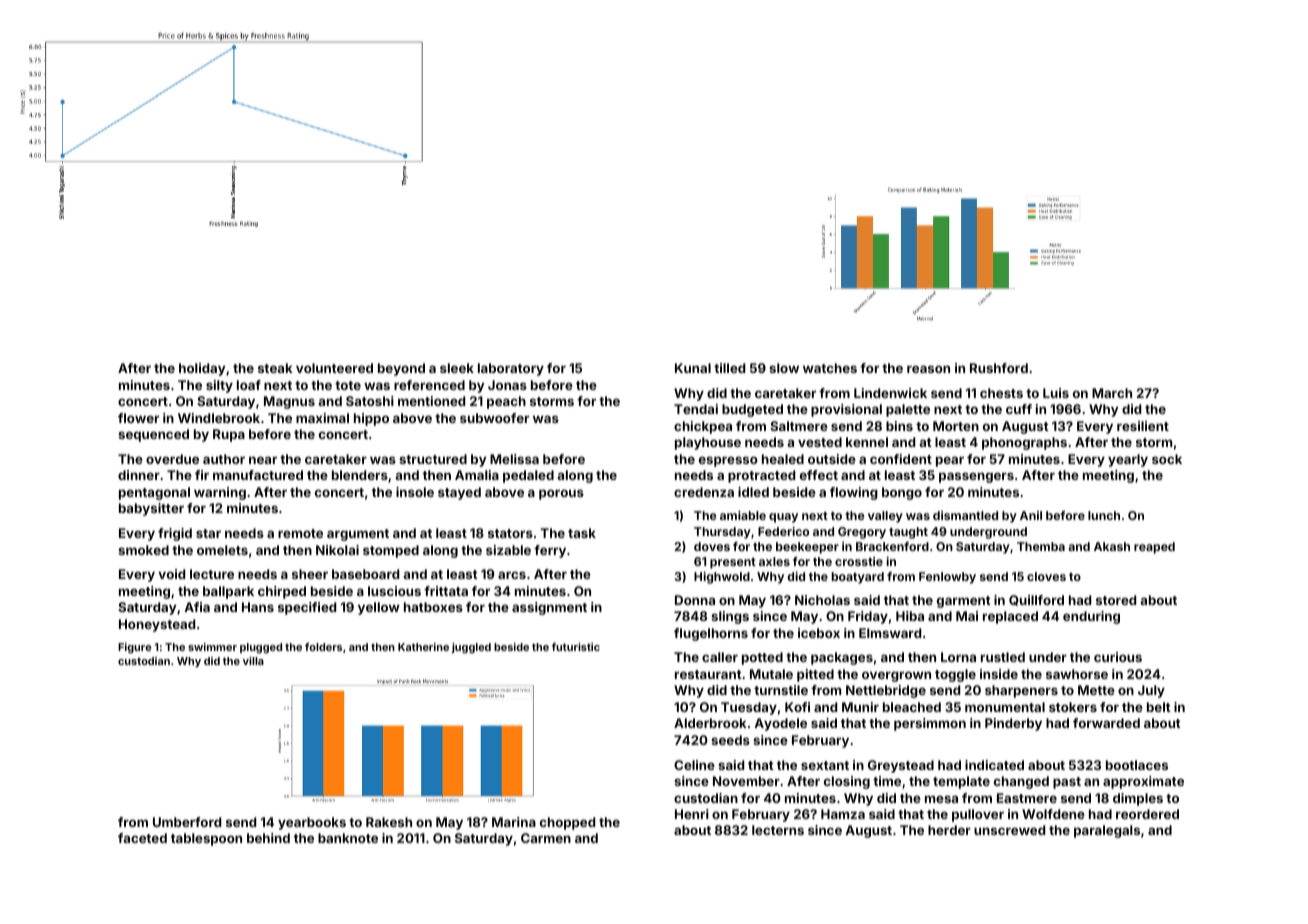  What do you see at coordinates (830, 368) in the screenshot?
I see `watches` at bounding box center [830, 368].
